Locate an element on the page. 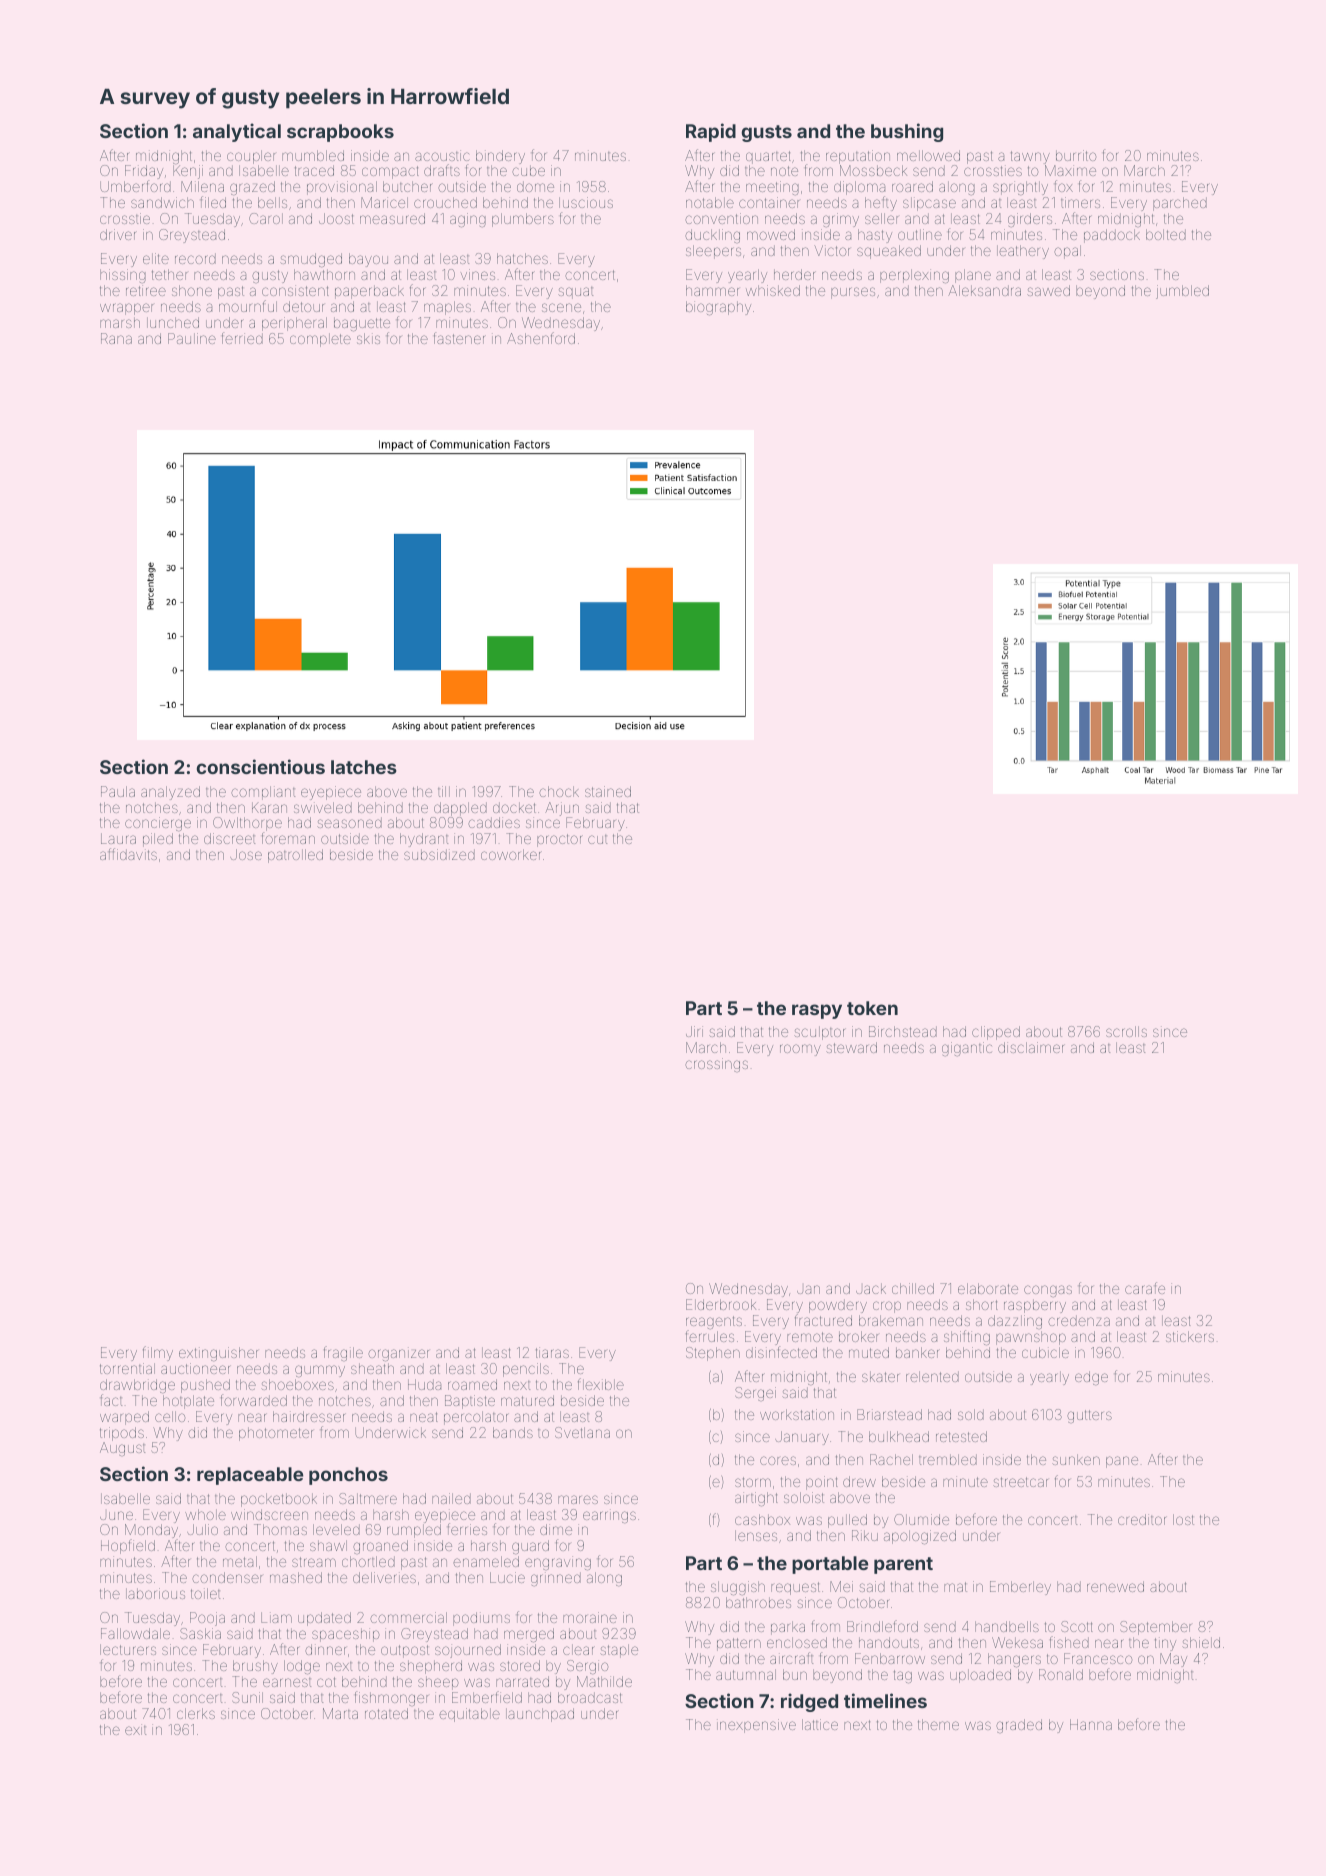  Ashenford is located at coordinates (541, 338).
